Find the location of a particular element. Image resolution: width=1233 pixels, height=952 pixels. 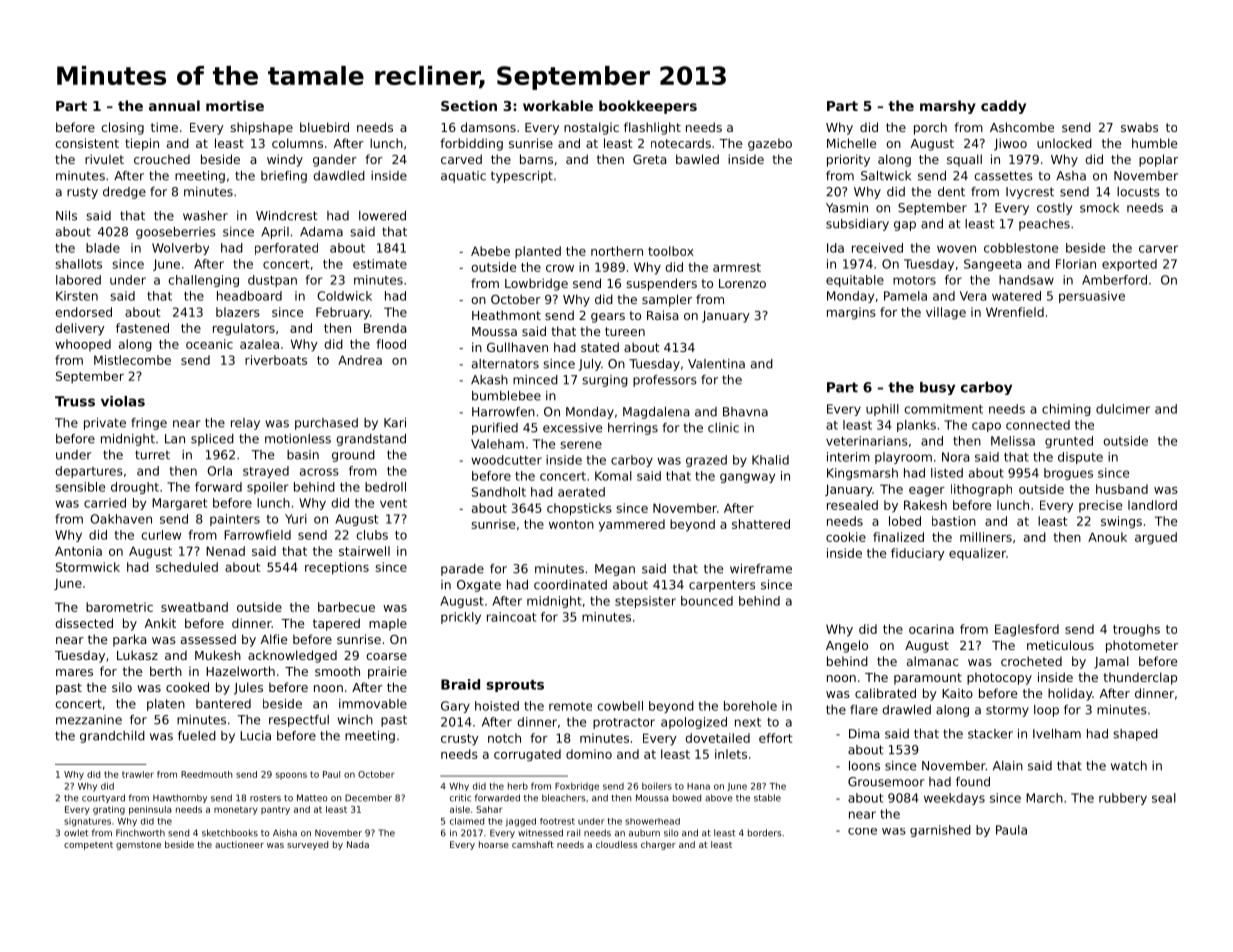

competent is located at coordinates (88, 846).
